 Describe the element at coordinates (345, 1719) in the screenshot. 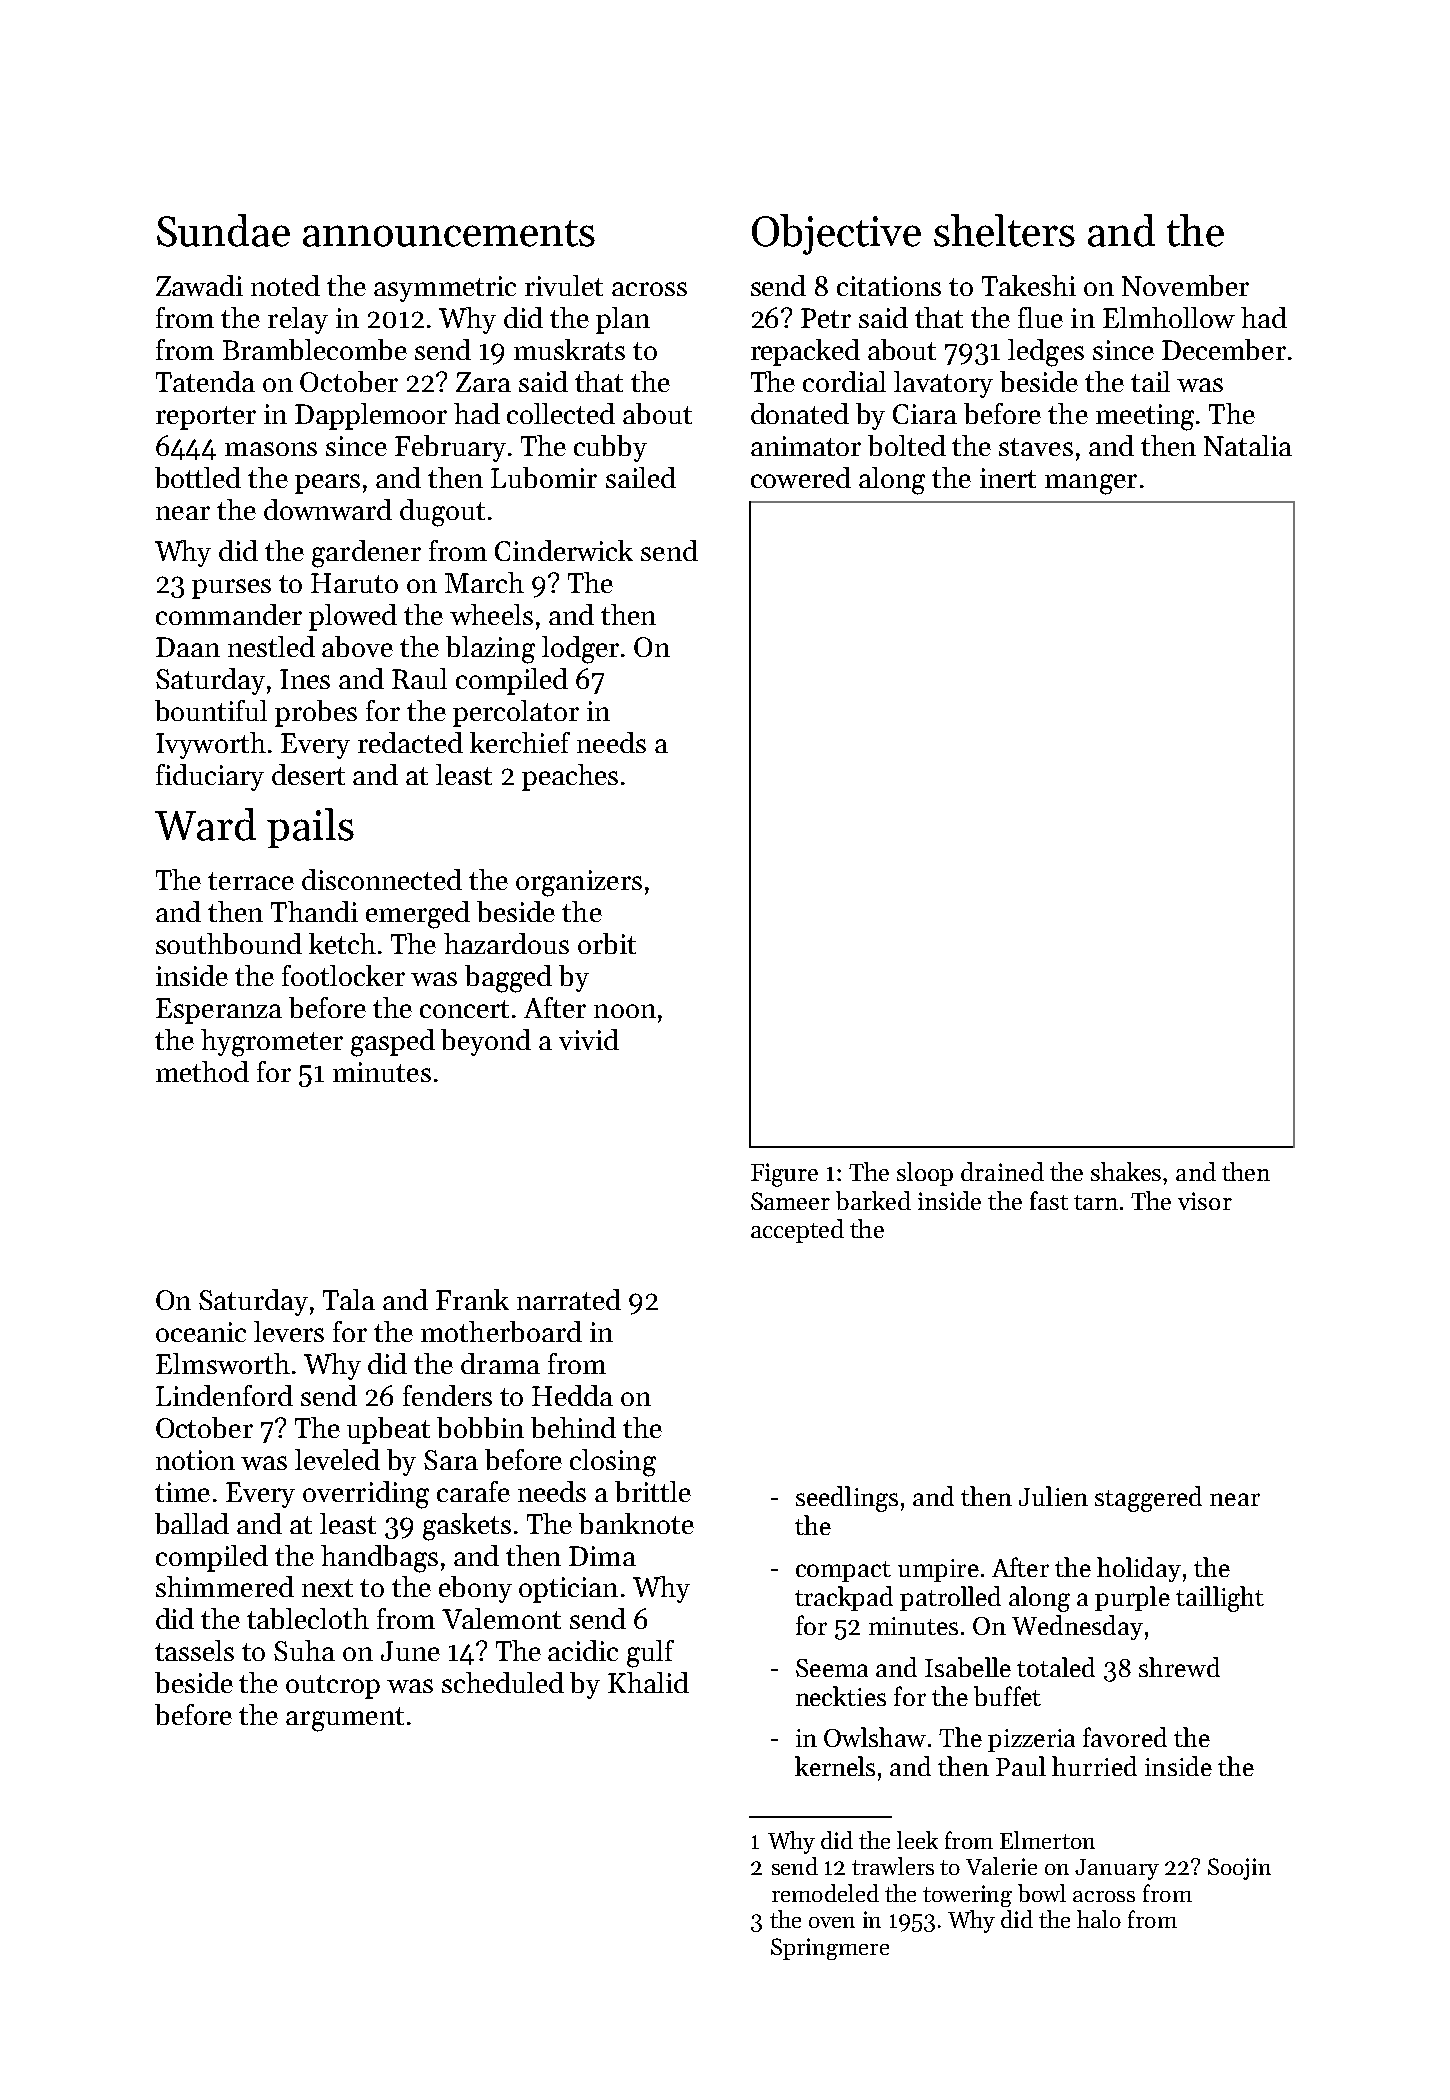

I see `argument` at that location.
